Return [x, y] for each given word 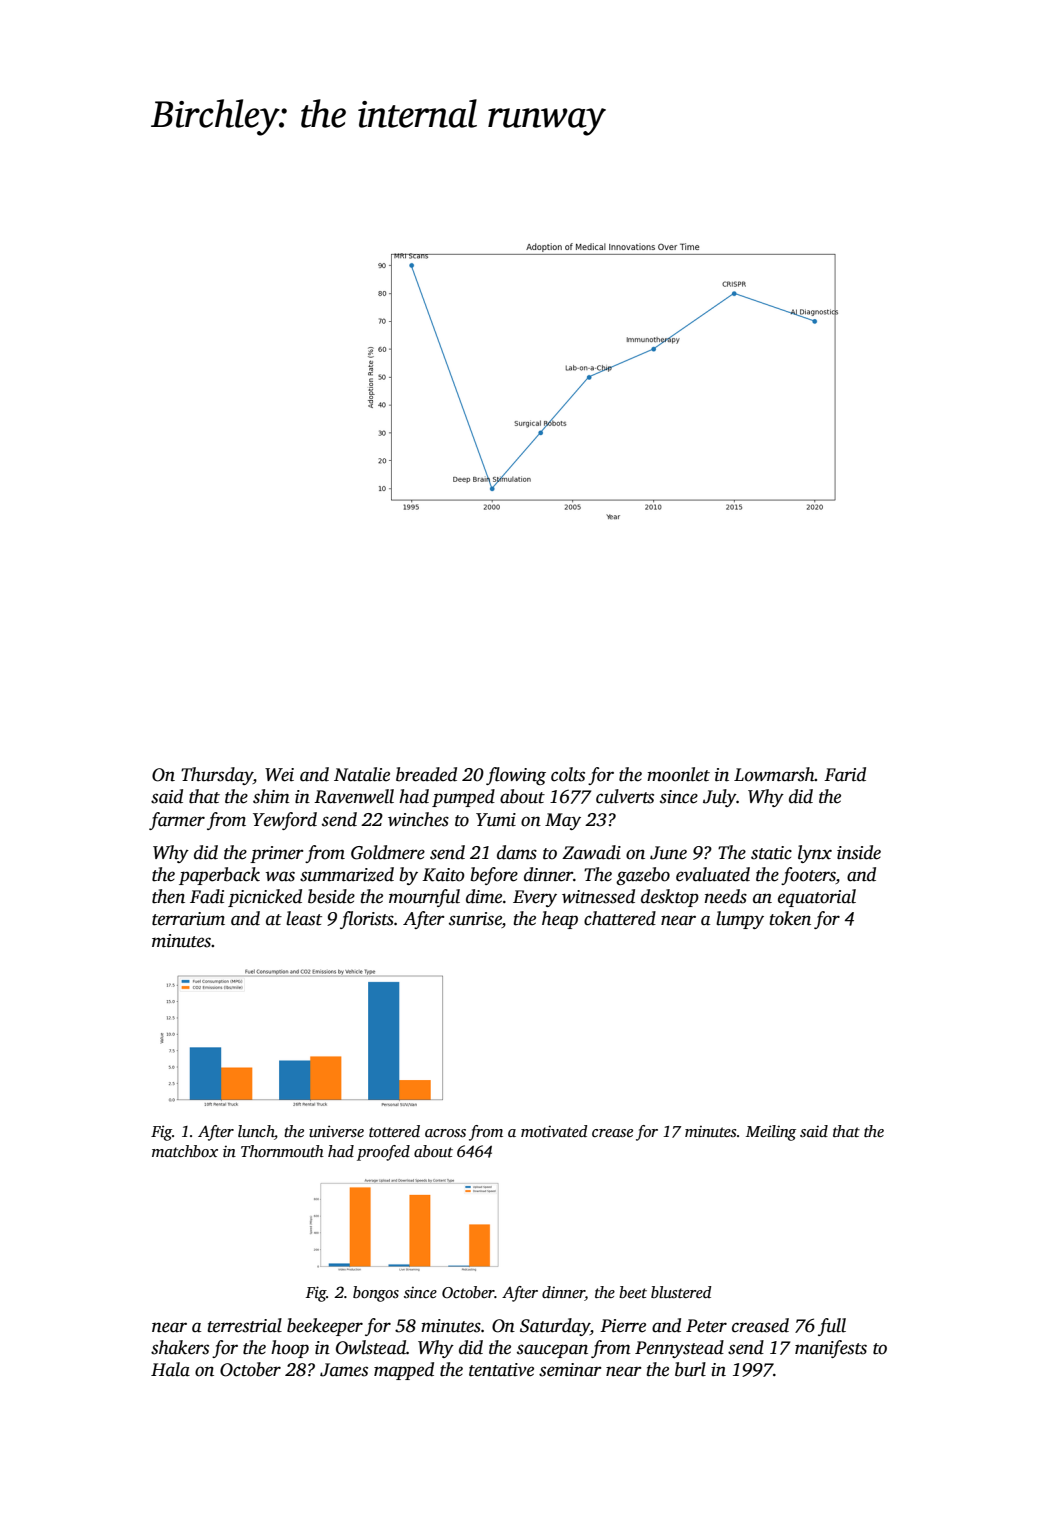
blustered [681, 1292]
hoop [290, 1349]
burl [690, 1369]
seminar [570, 1370]
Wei [279, 775]
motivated [554, 1131]
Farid [845, 774]
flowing [516, 776]
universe [336, 1131]
